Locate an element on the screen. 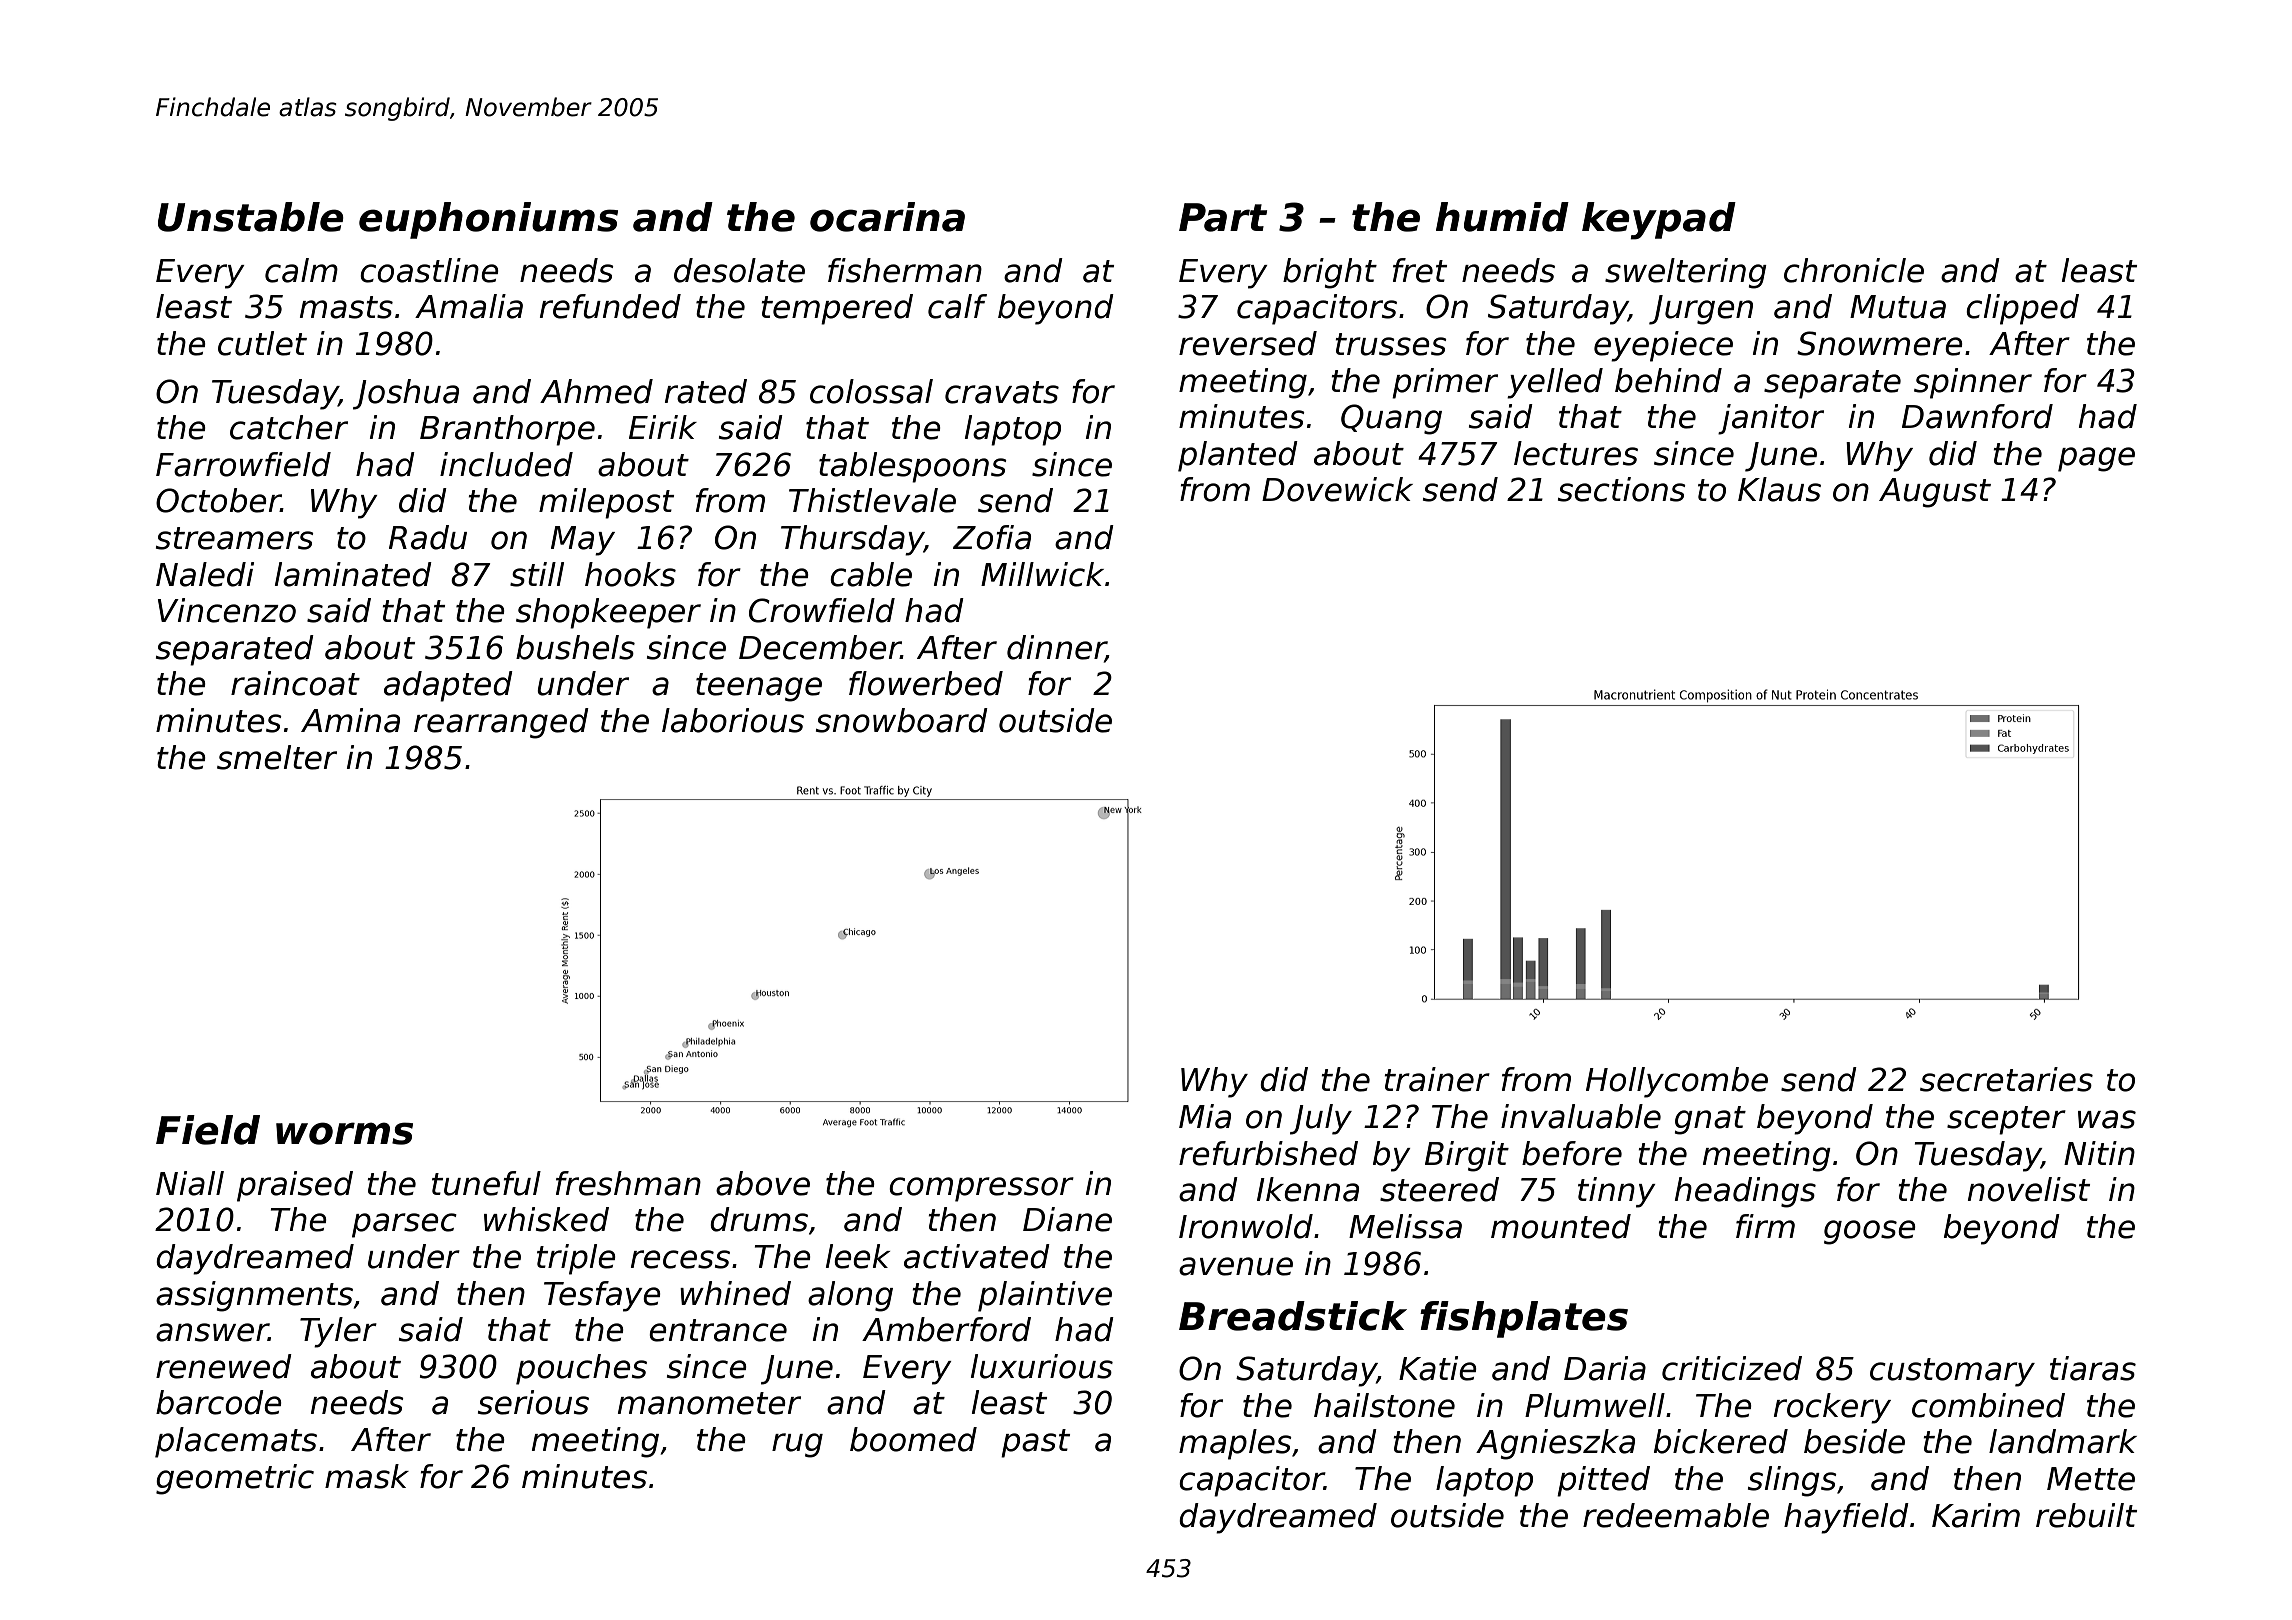 This screenshot has height=1620, width=2292. Klaus is located at coordinates (1779, 489).
